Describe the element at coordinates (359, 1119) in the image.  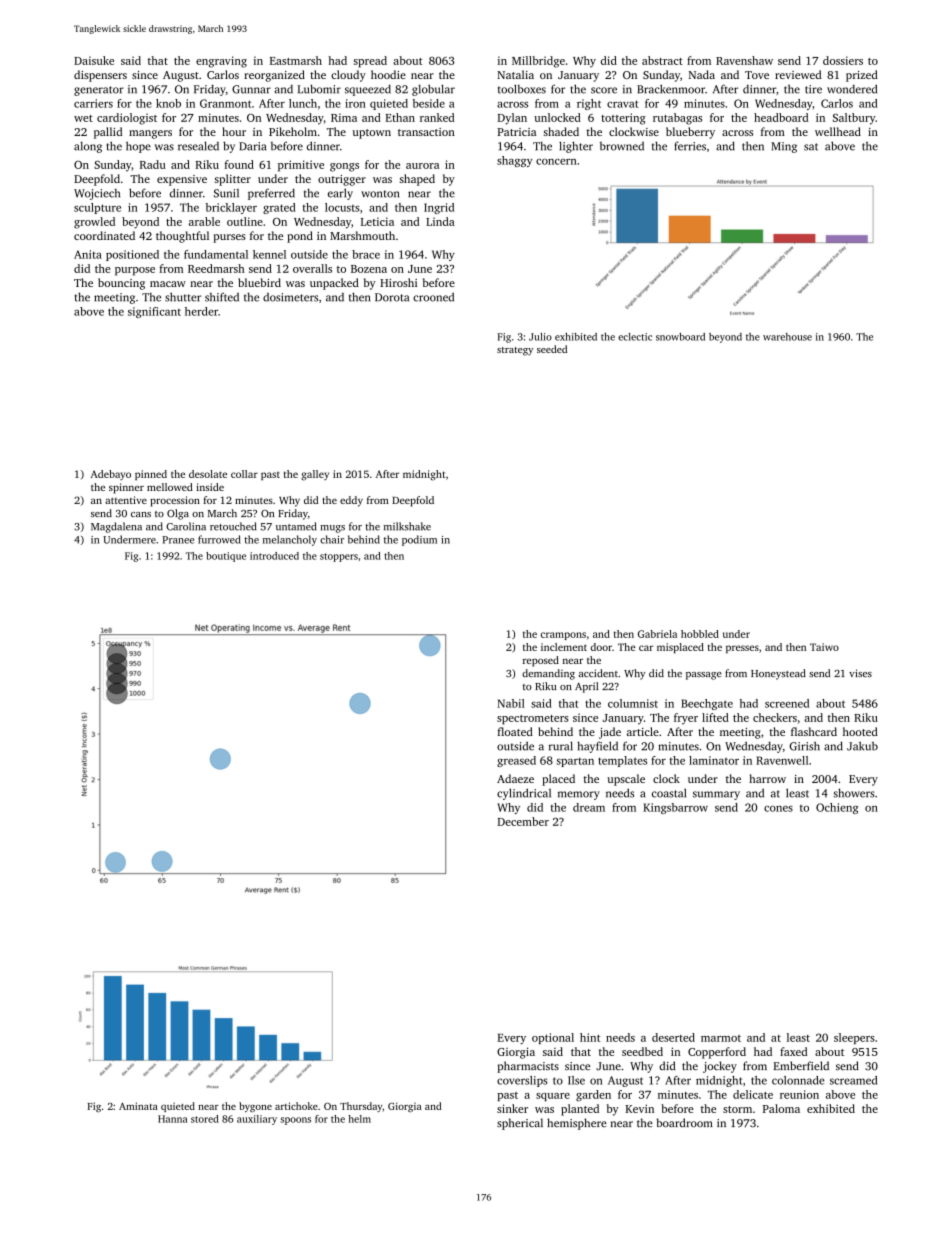
I see `helm` at that location.
